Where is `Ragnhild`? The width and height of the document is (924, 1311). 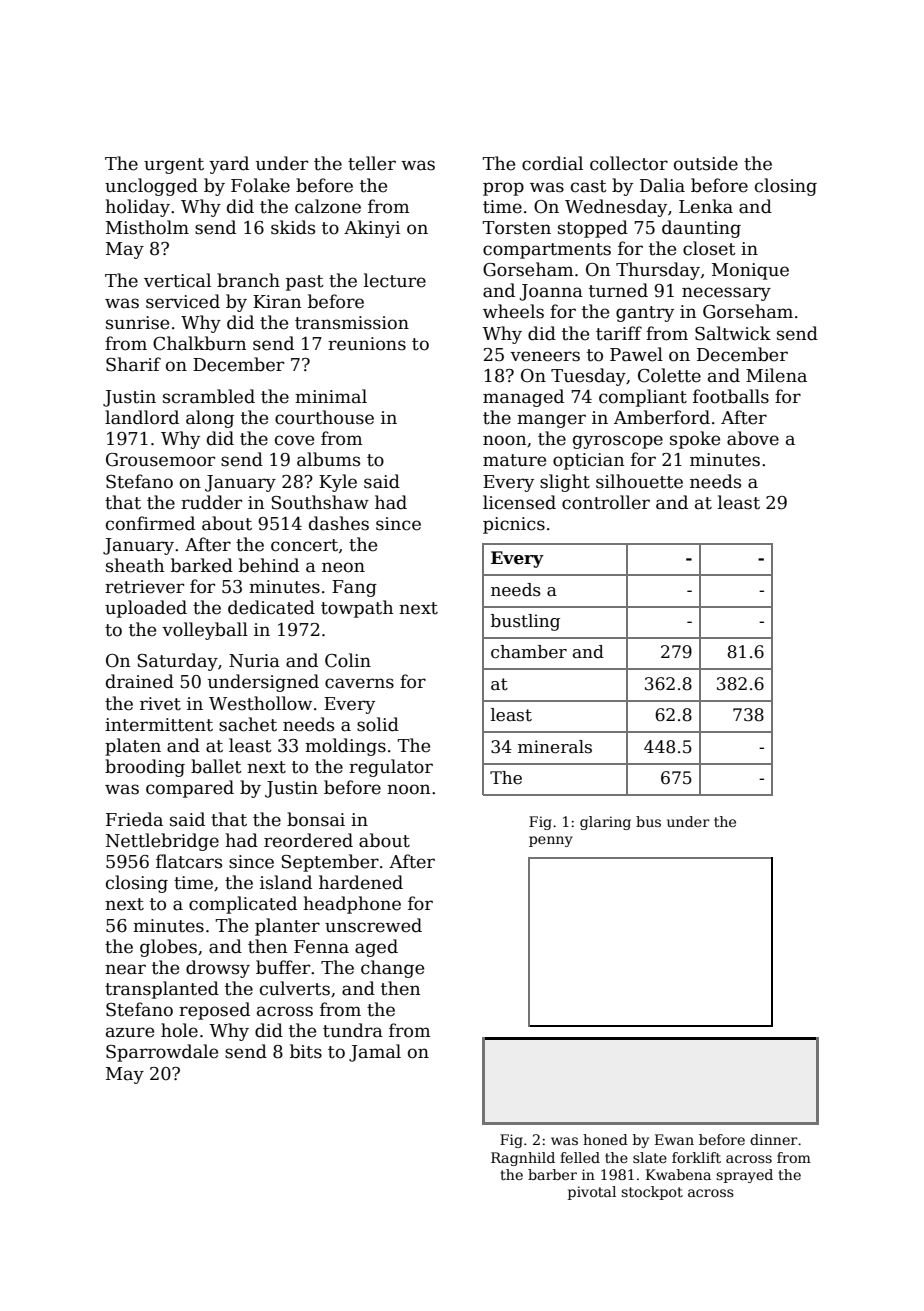 Ragnhild is located at coordinates (523, 1159).
